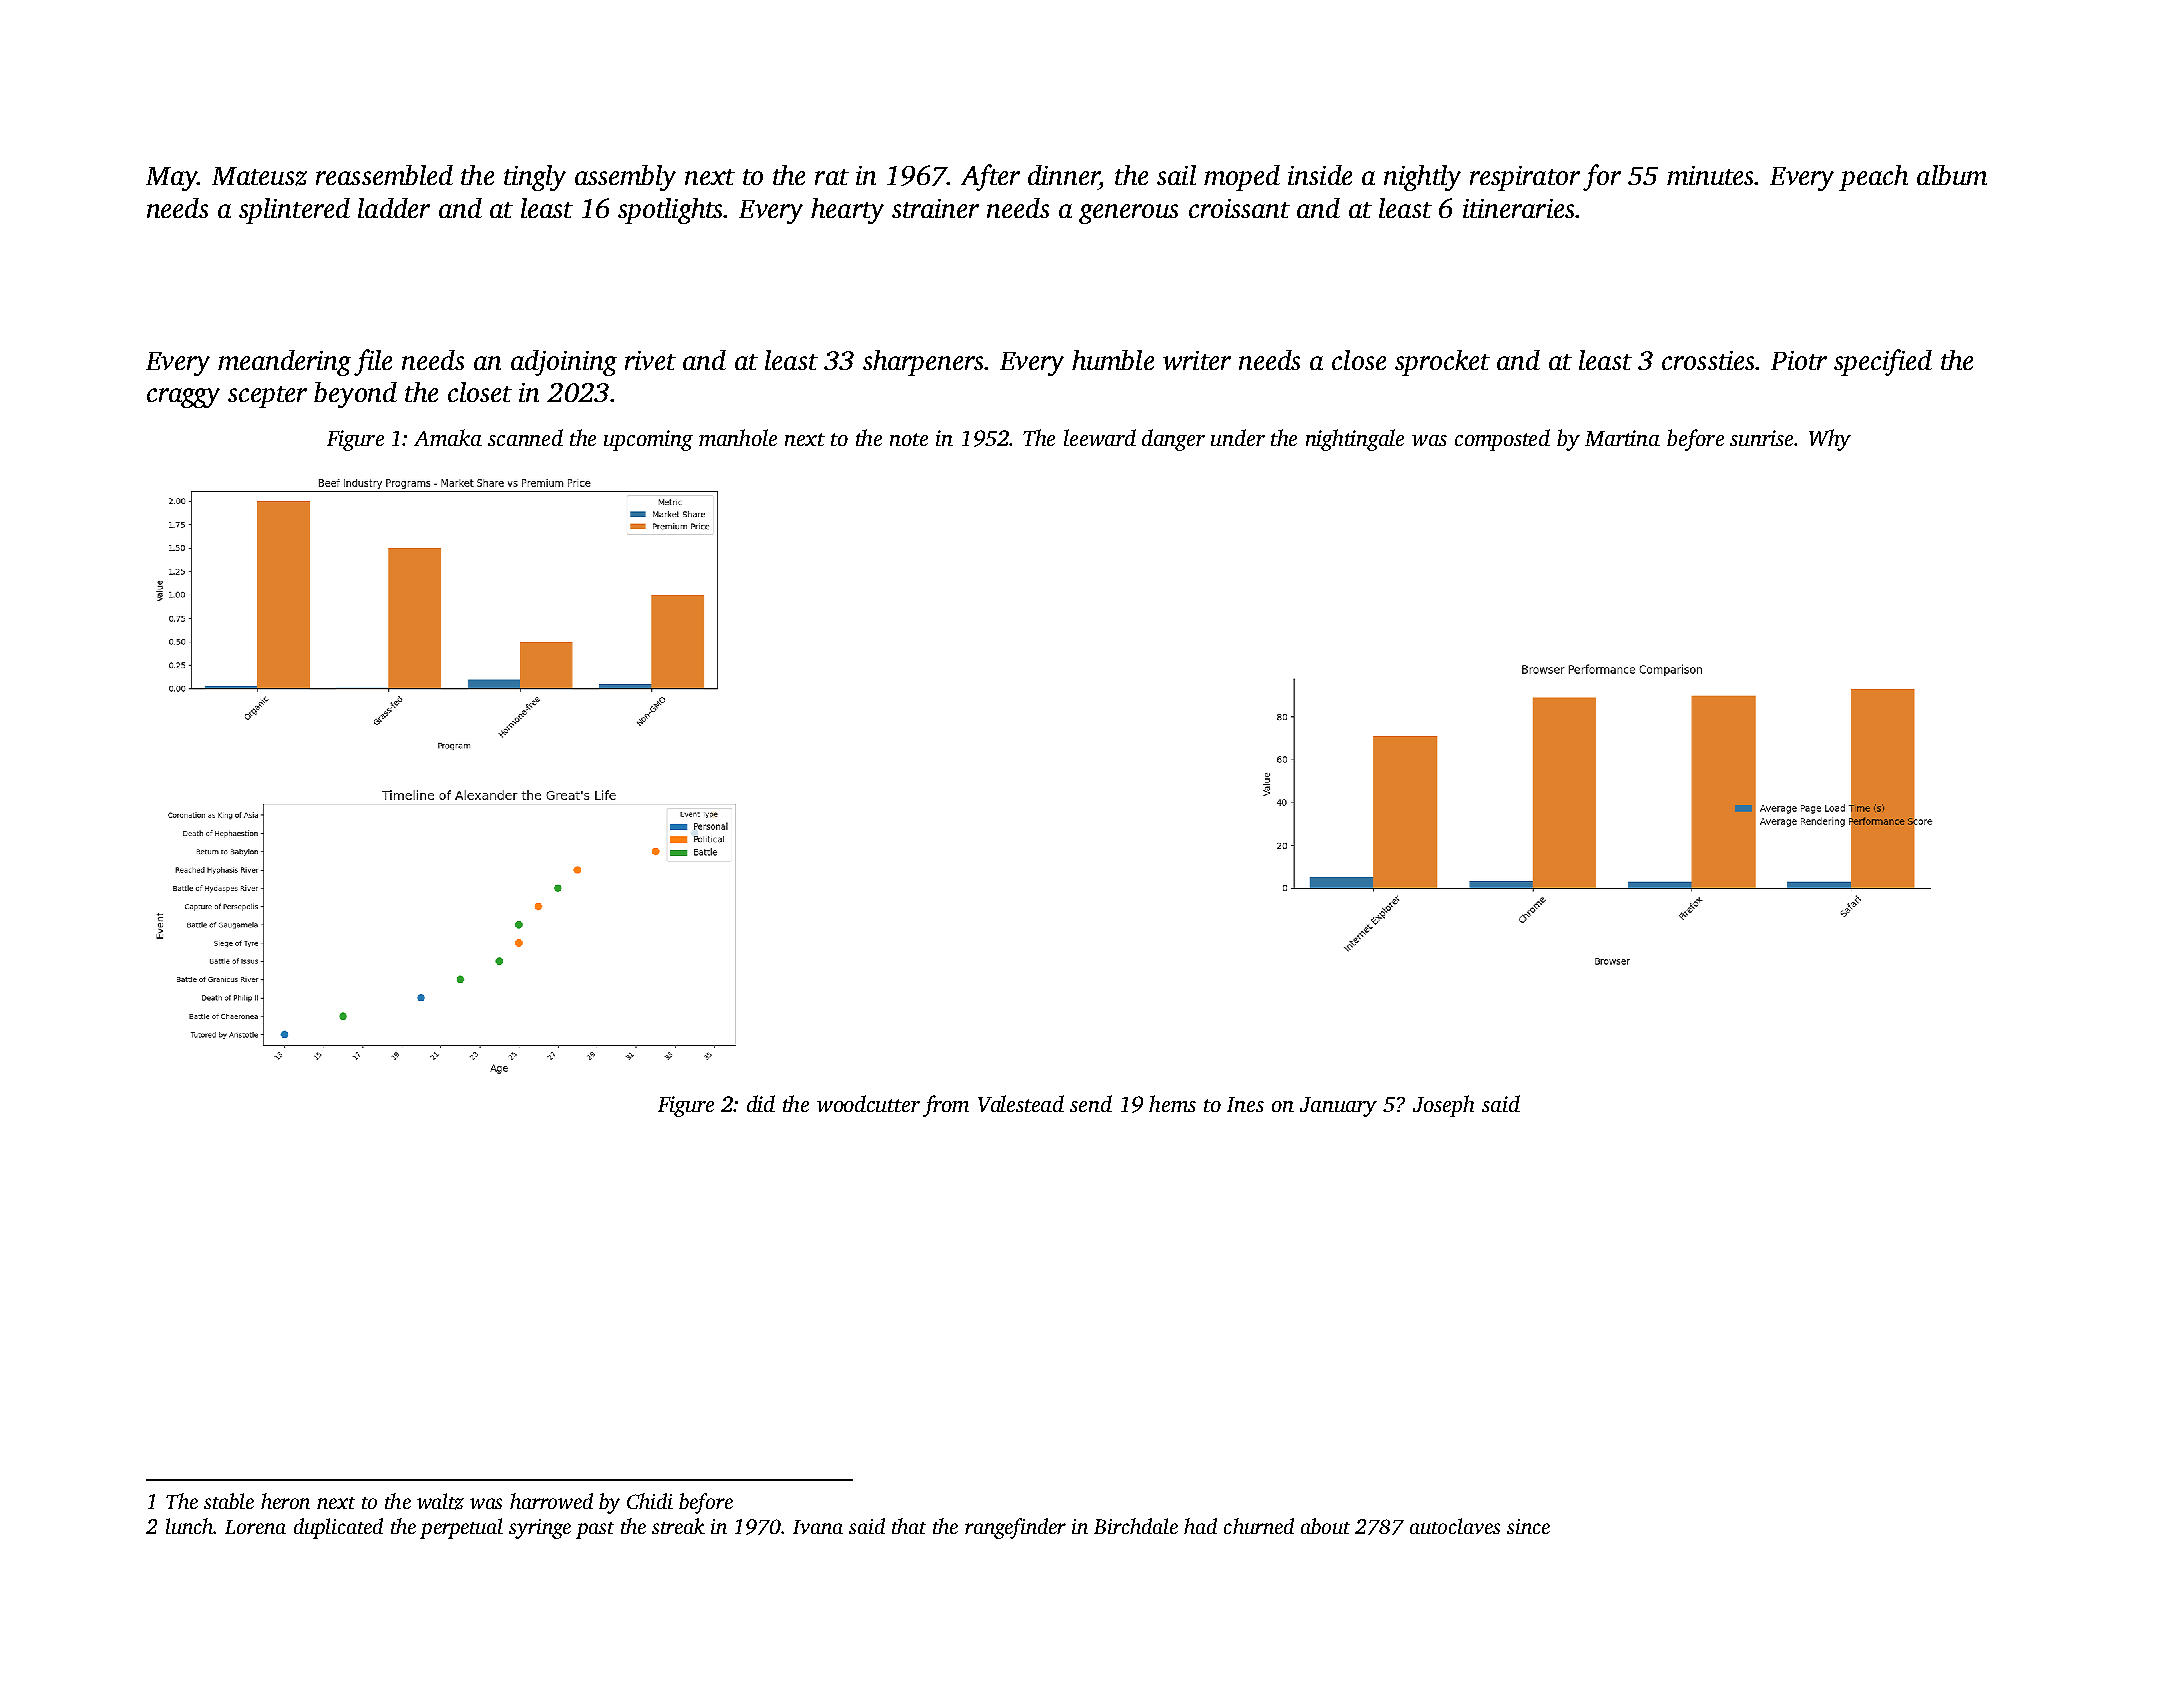 The image size is (2178, 1683). I want to click on minutes, so click(1711, 175).
